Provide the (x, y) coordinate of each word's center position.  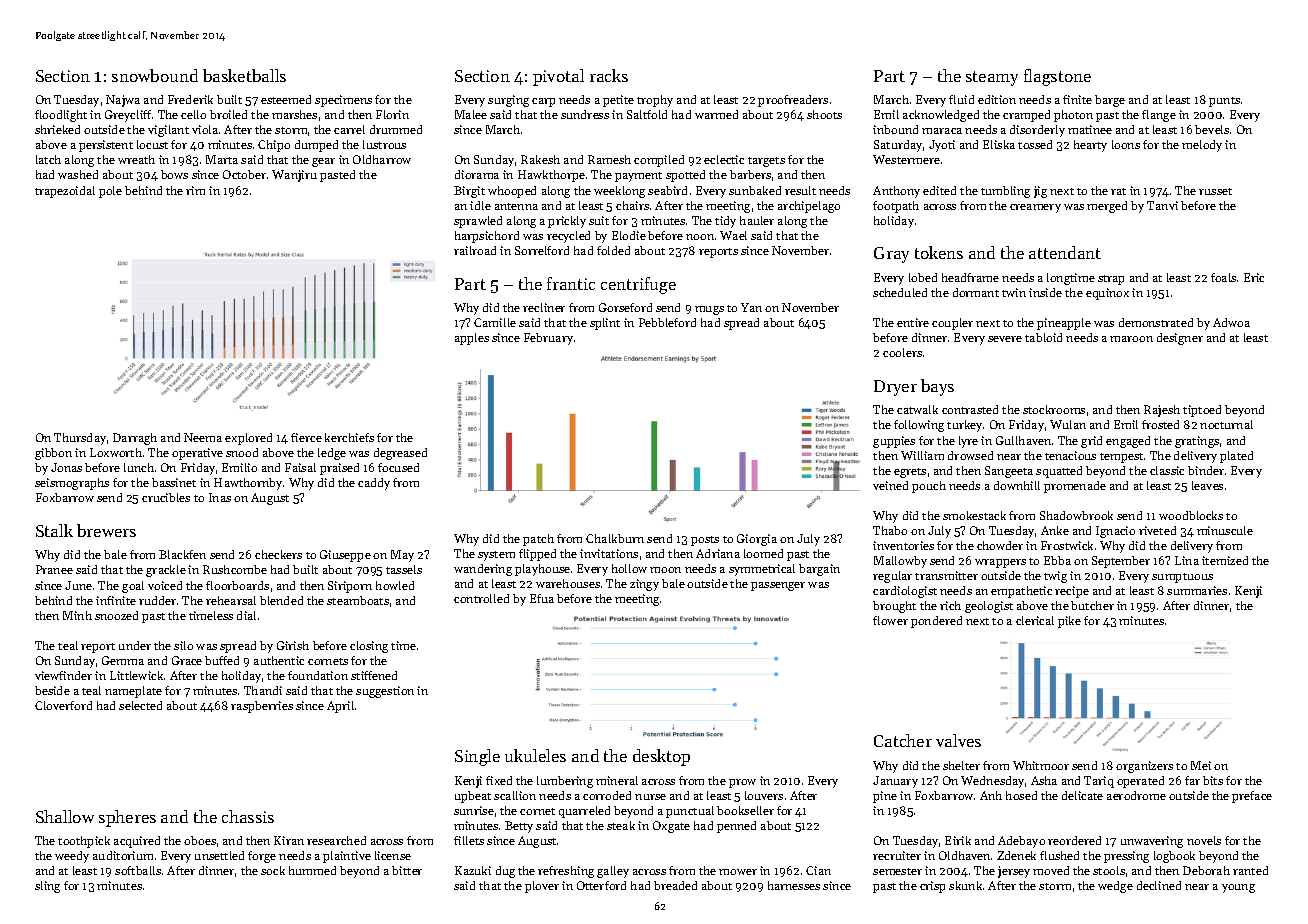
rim (195, 190)
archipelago (809, 207)
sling (47, 887)
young (1238, 888)
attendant (1065, 252)
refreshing (566, 872)
